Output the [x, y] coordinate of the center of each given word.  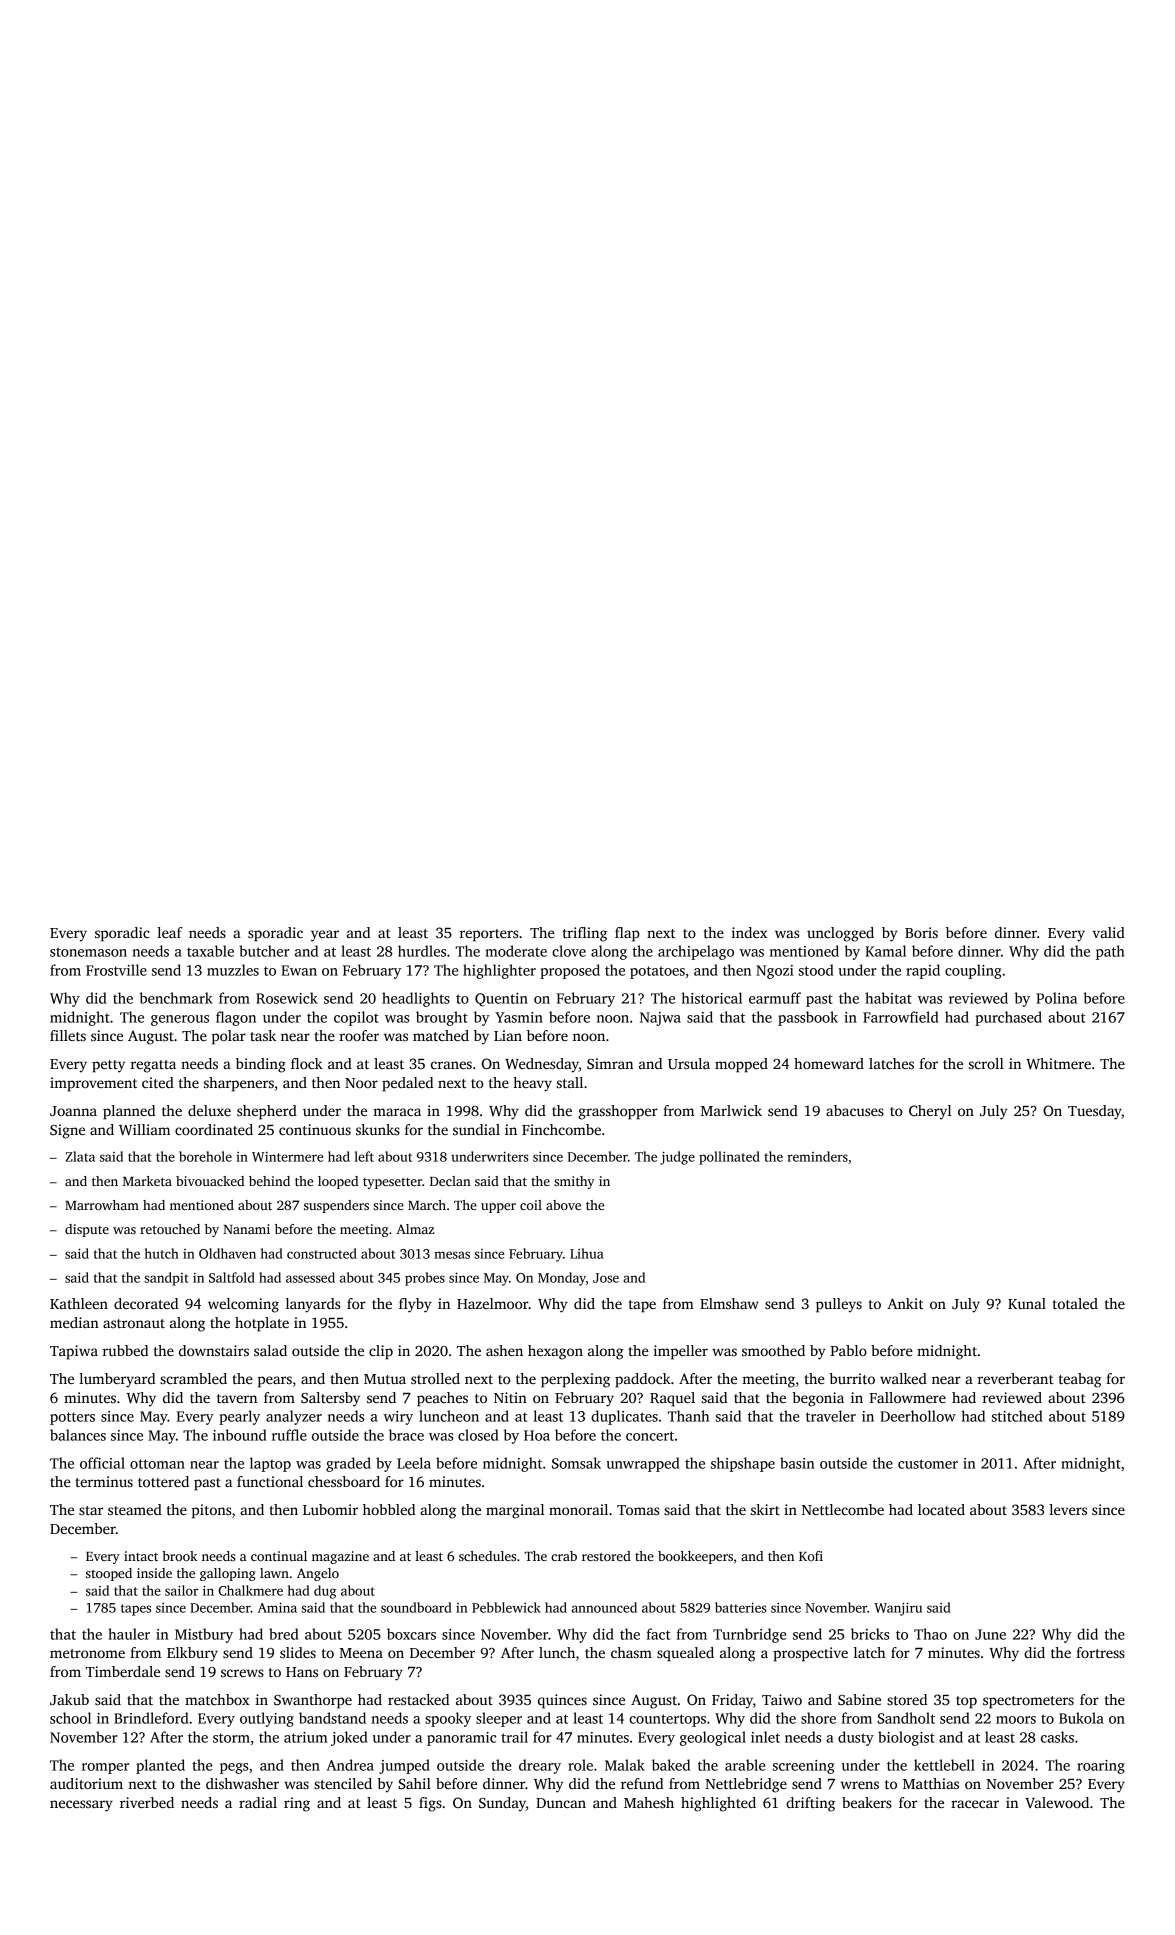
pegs [234, 1768]
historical [712, 998]
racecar [975, 1804]
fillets [68, 1035]
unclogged [840, 934]
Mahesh [649, 1802]
